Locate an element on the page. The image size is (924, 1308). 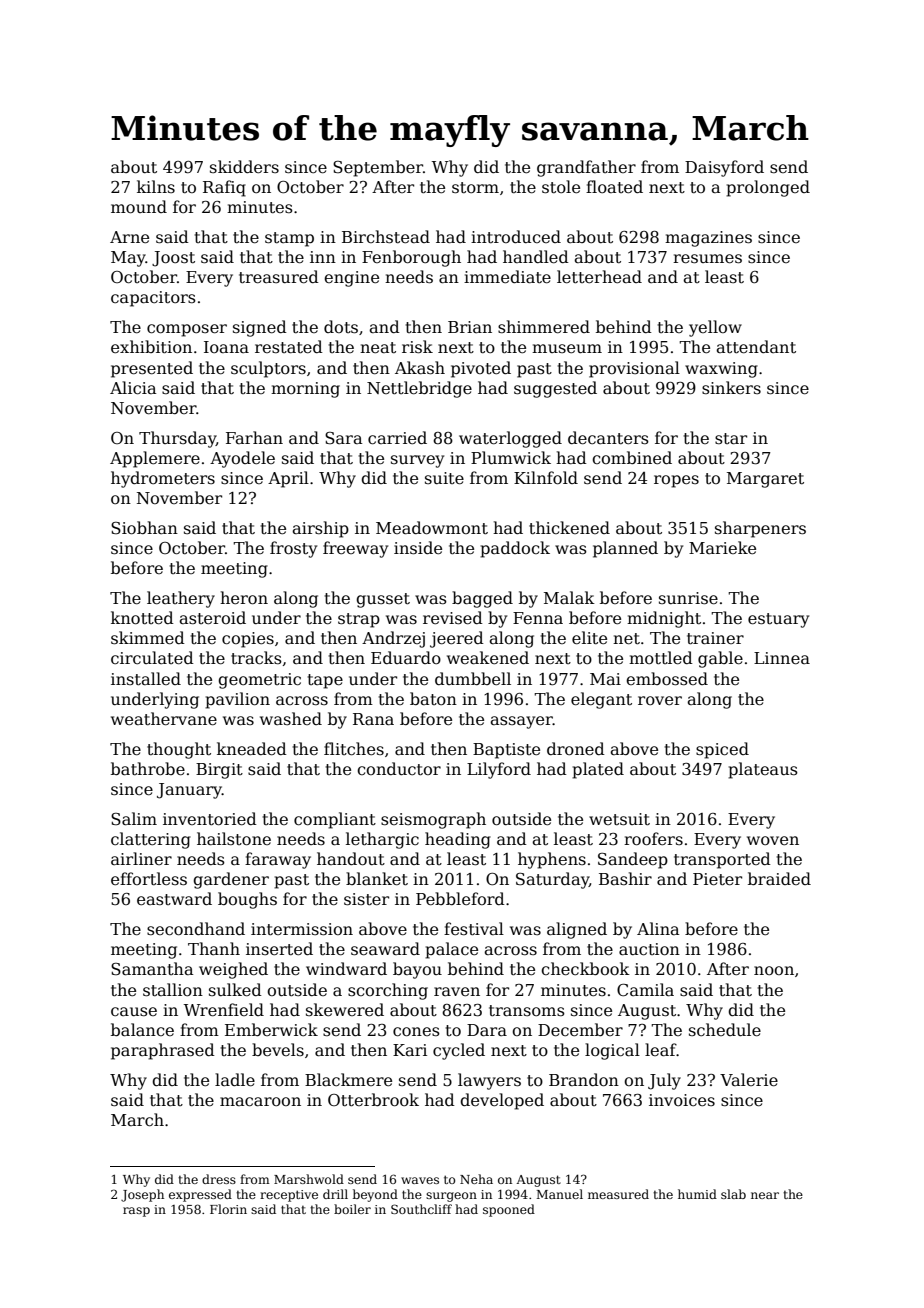
skidders is located at coordinates (244, 167).
